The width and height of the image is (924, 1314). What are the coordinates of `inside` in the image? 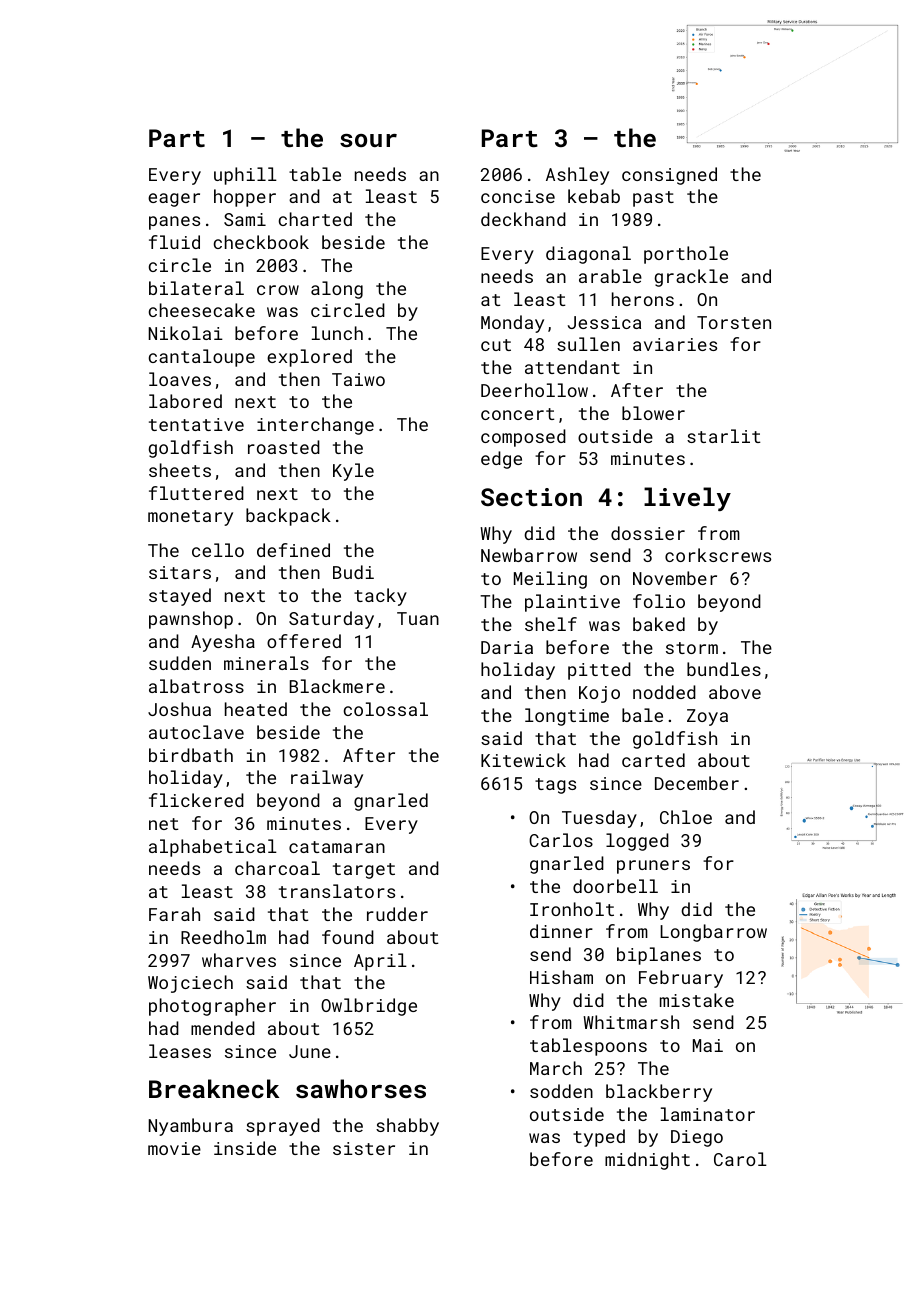 It's located at (245, 1148).
